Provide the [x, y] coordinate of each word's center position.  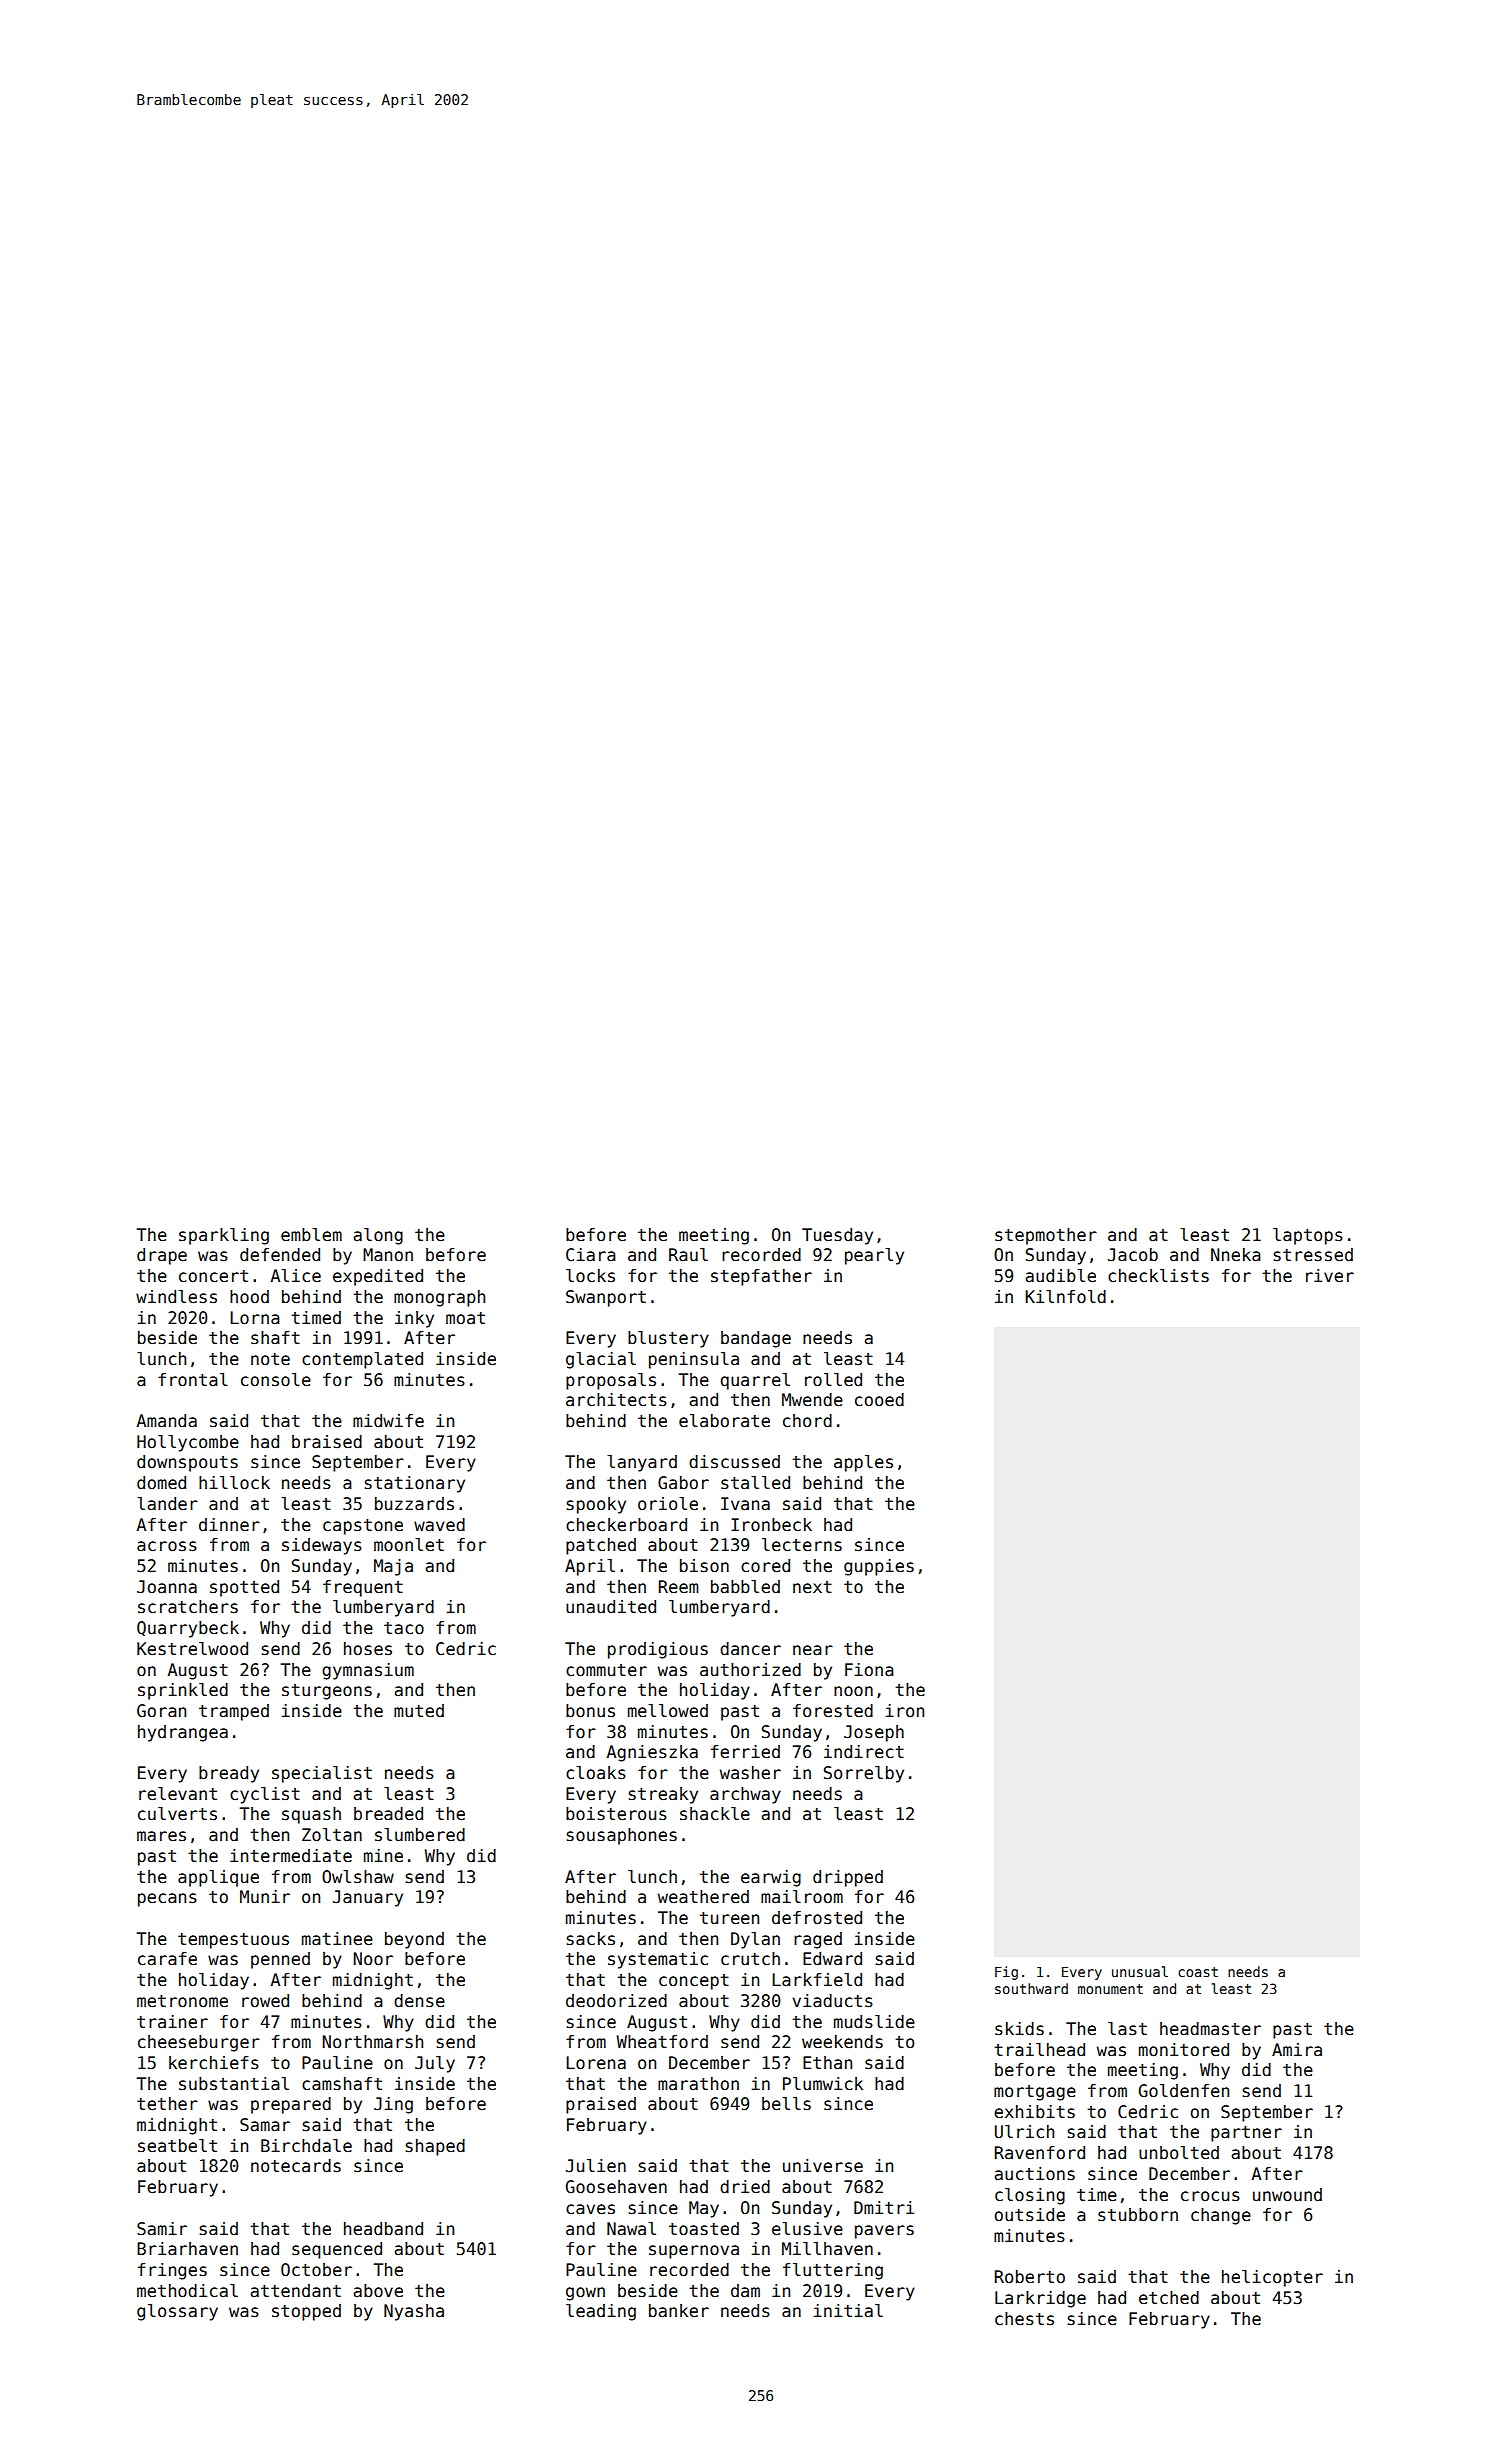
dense [419, 2001]
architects [616, 1400]
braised [327, 1442]
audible [1060, 1276]
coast [1198, 1972]
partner [1246, 2134]
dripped [848, 1878]
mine [383, 1856]
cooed [879, 1400]
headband [383, 2229]
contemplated [362, 1360]
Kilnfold [1065, 1297]
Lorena [596, 2063]
